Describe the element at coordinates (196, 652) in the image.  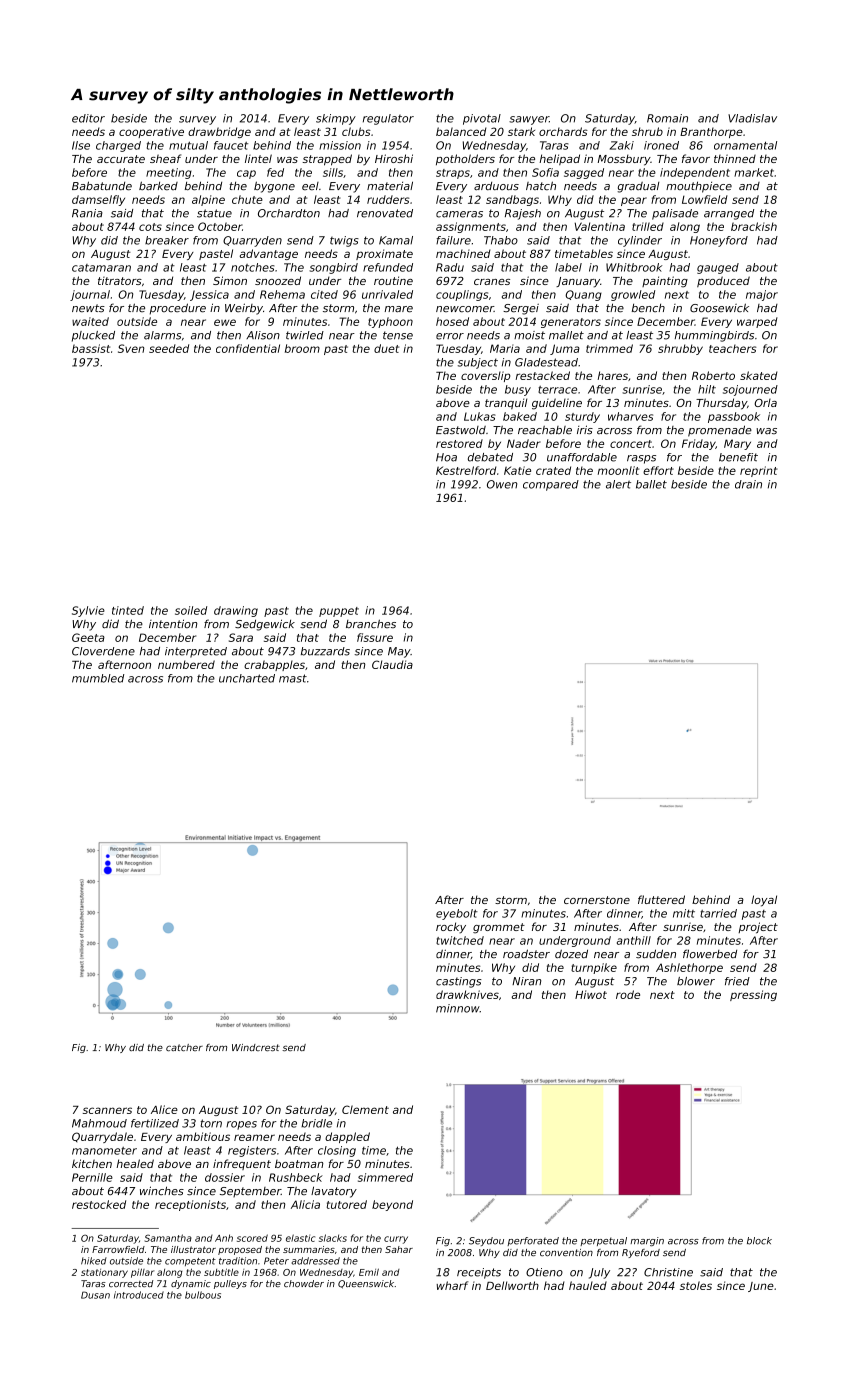
I see `interpreted` at that location.
